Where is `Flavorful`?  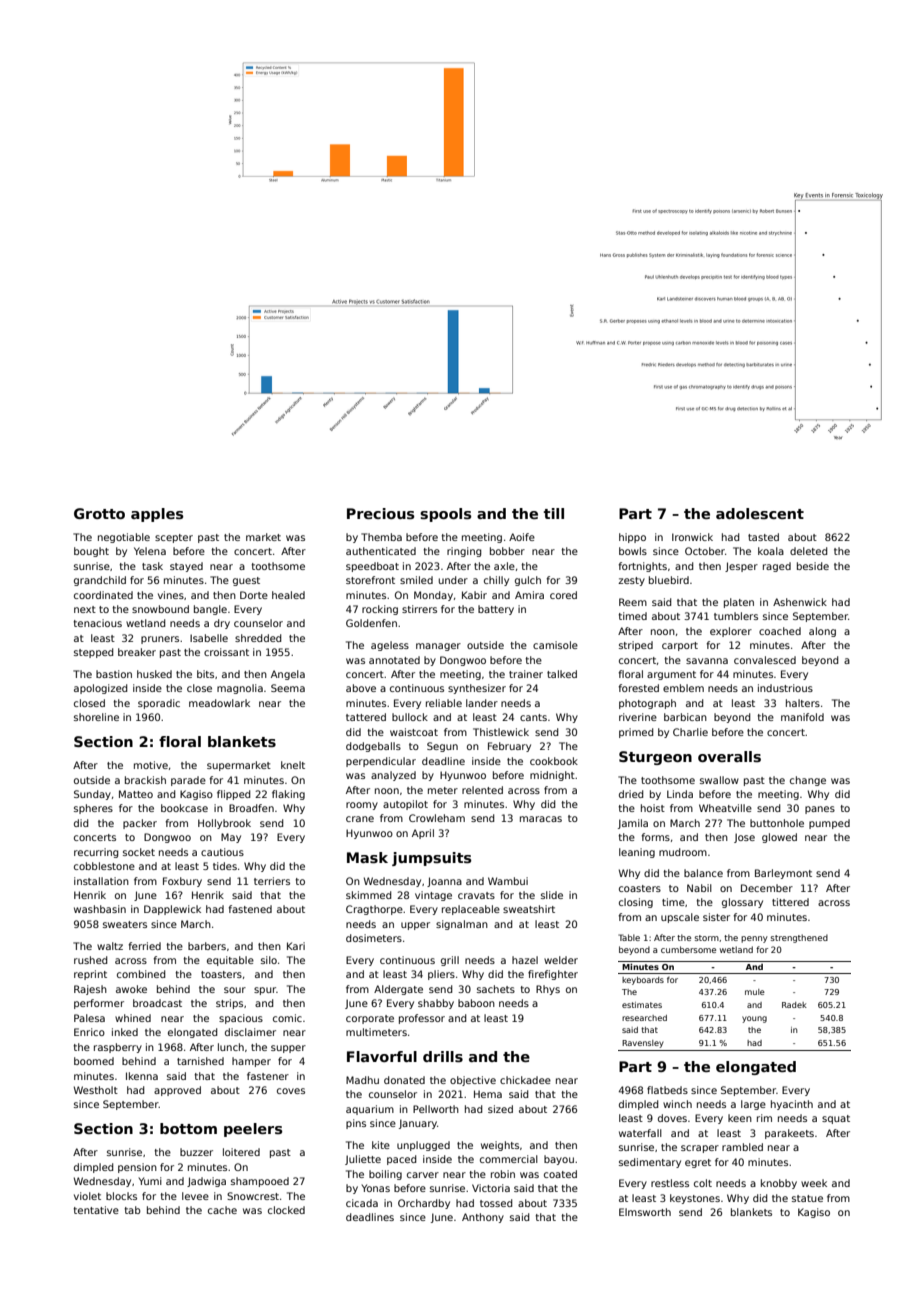 Flavorful is located at coordinates (382, 1056).
